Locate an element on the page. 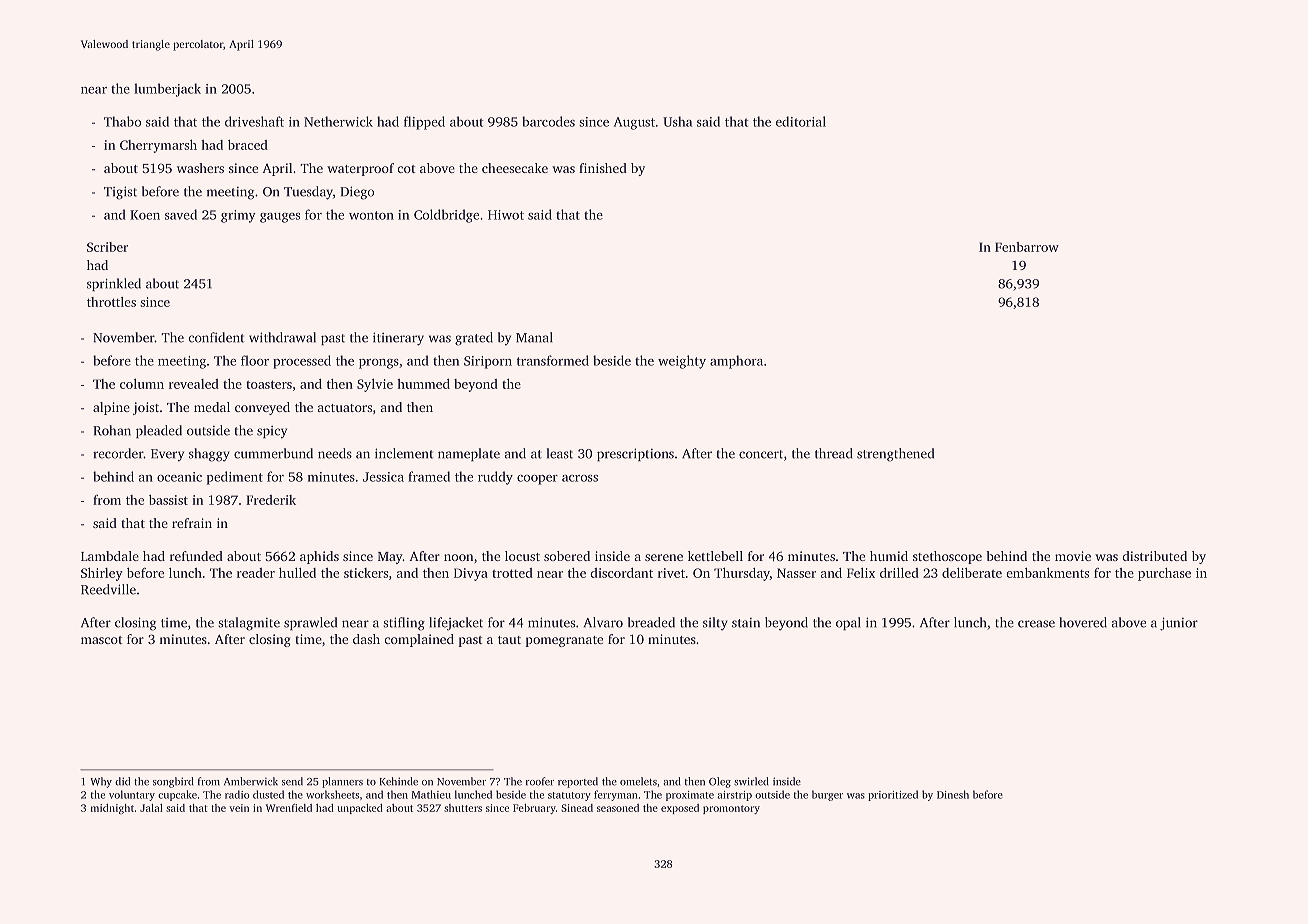 The height and width of the page is (924, 1308). planners is located at coordinates (342, 782).
